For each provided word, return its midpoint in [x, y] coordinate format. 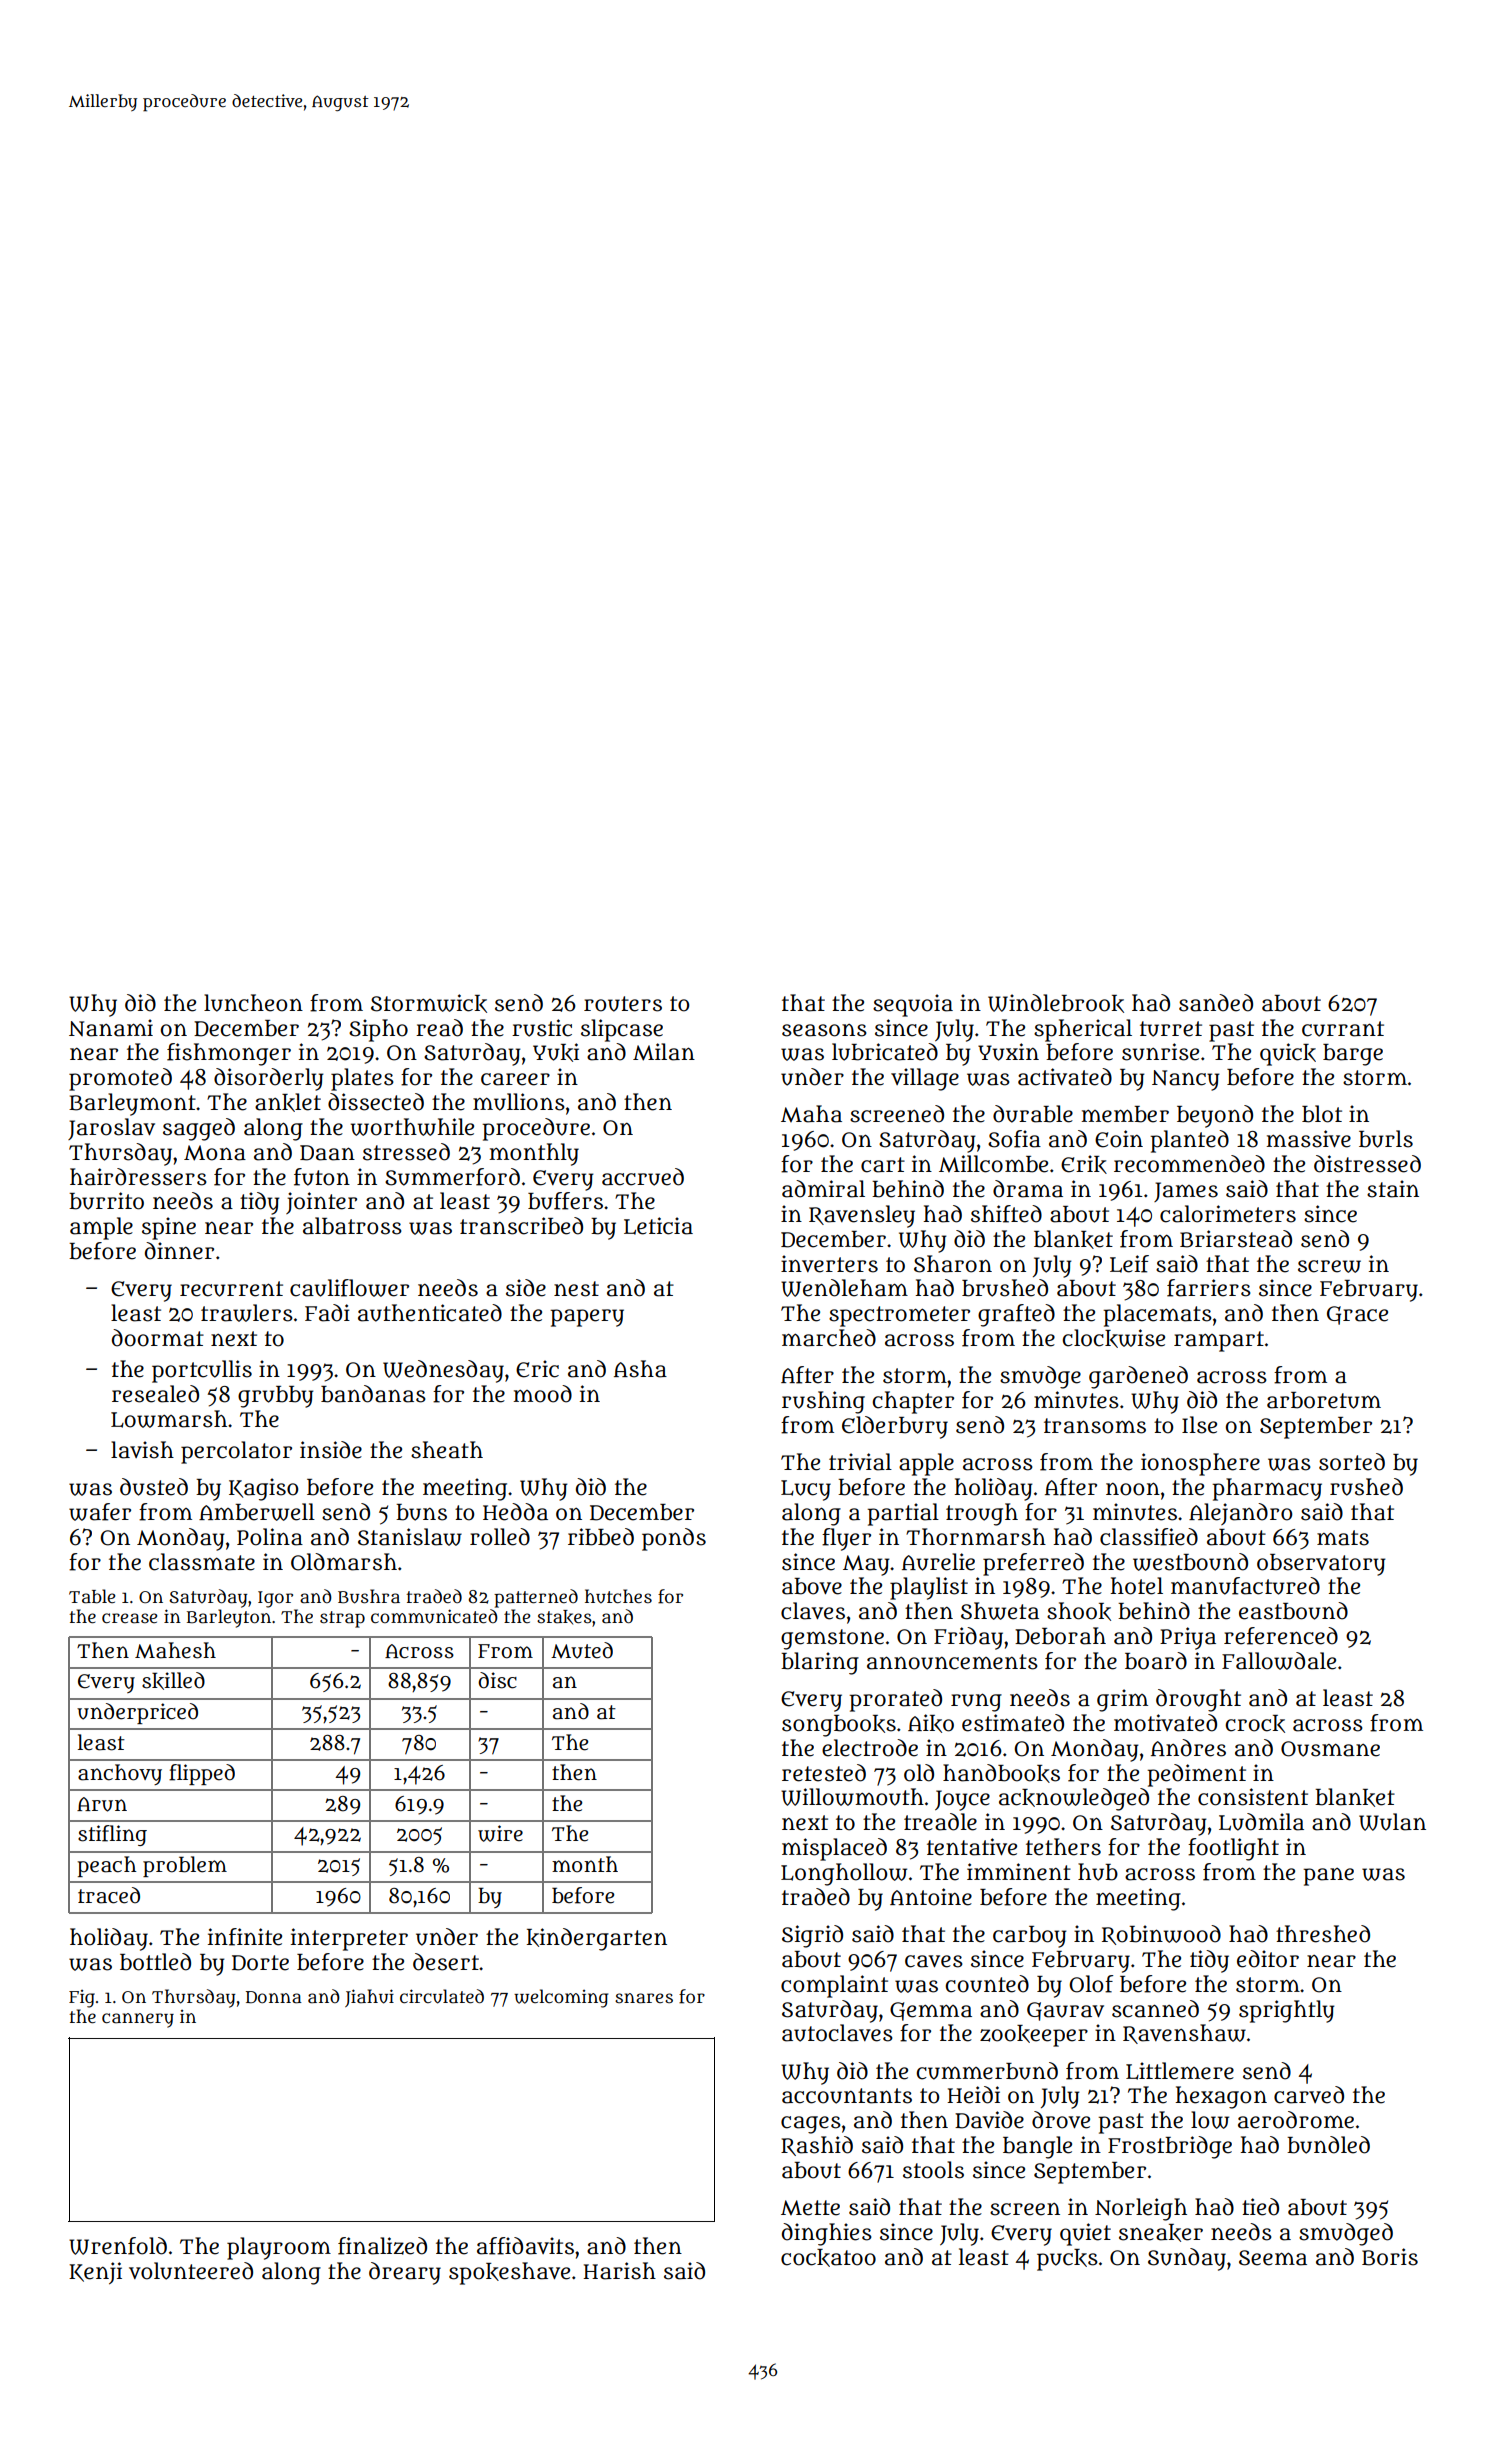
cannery [138, 2020]
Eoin [1119, 1139]
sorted [1352, 1462]
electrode [870, 1748]
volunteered [191, 2271]
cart [883, 1165]
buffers [565, 1201]
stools [933, 2170]
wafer [100, 1512]
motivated [1165, 1723]
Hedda [515, 1512]
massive [1308, 1139]
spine [169, 1228]
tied [1260, 2207]
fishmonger [229, 1054]
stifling [112, 1835]
